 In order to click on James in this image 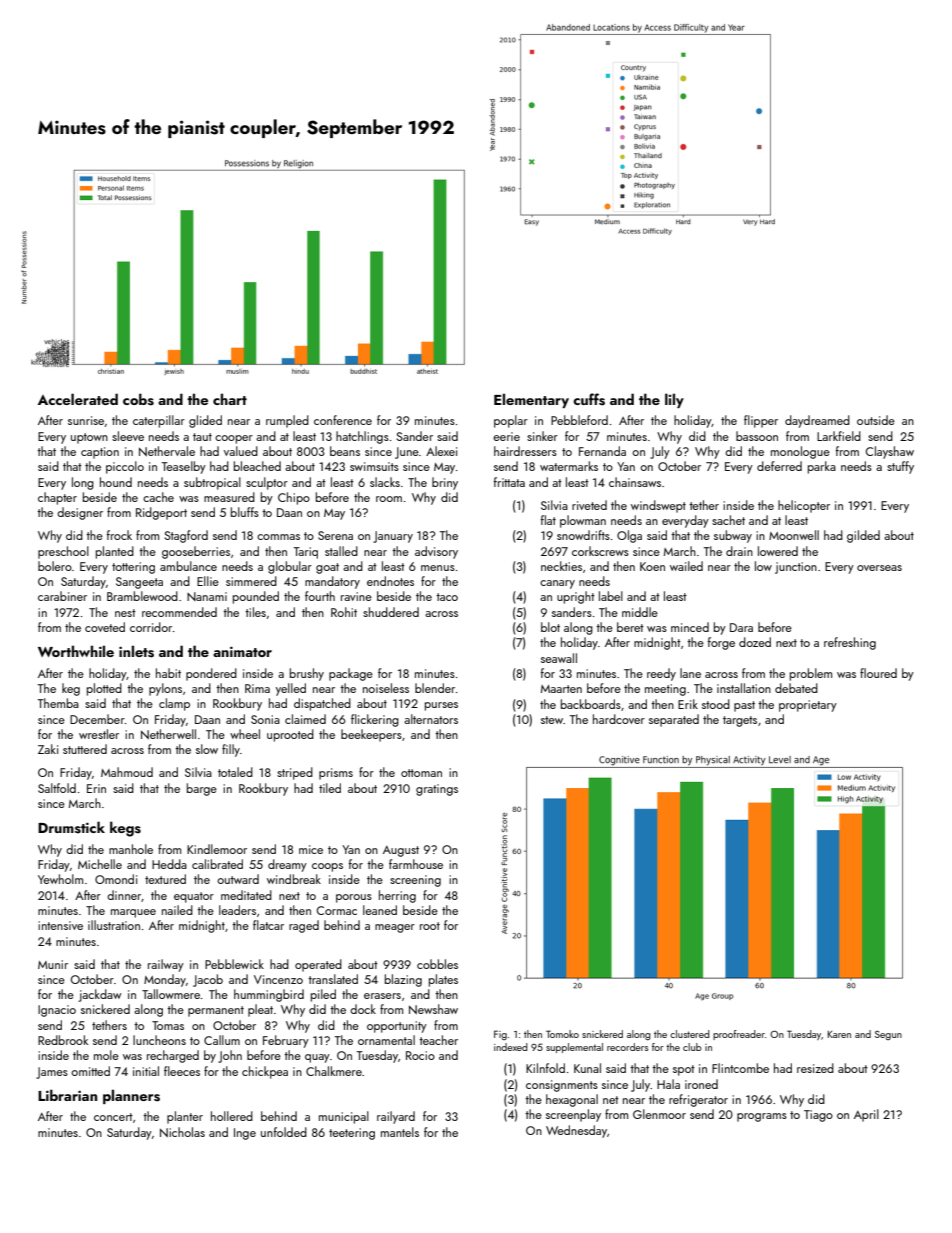, I will do `click(52, 1073)`.
